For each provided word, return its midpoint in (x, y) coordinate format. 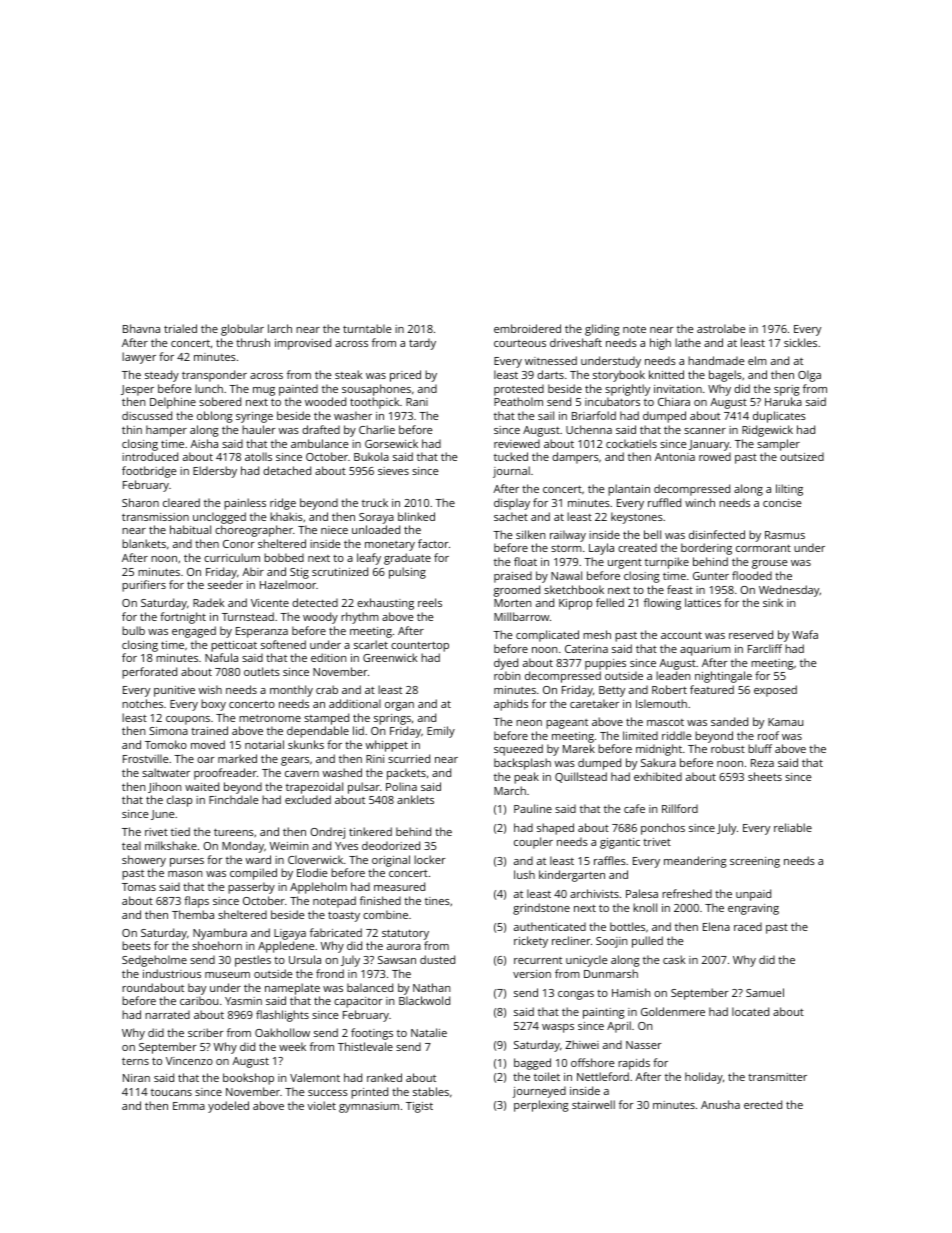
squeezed (518, 750)
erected (763, 1104)
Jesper (137, 390)
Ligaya (290, 934)
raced (748, 926)
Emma (189, 1106)
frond (330, 973)
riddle (676, 735)
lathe (688, 342)
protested (519, 390)
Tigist (419, 1107)
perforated (149, 673)
